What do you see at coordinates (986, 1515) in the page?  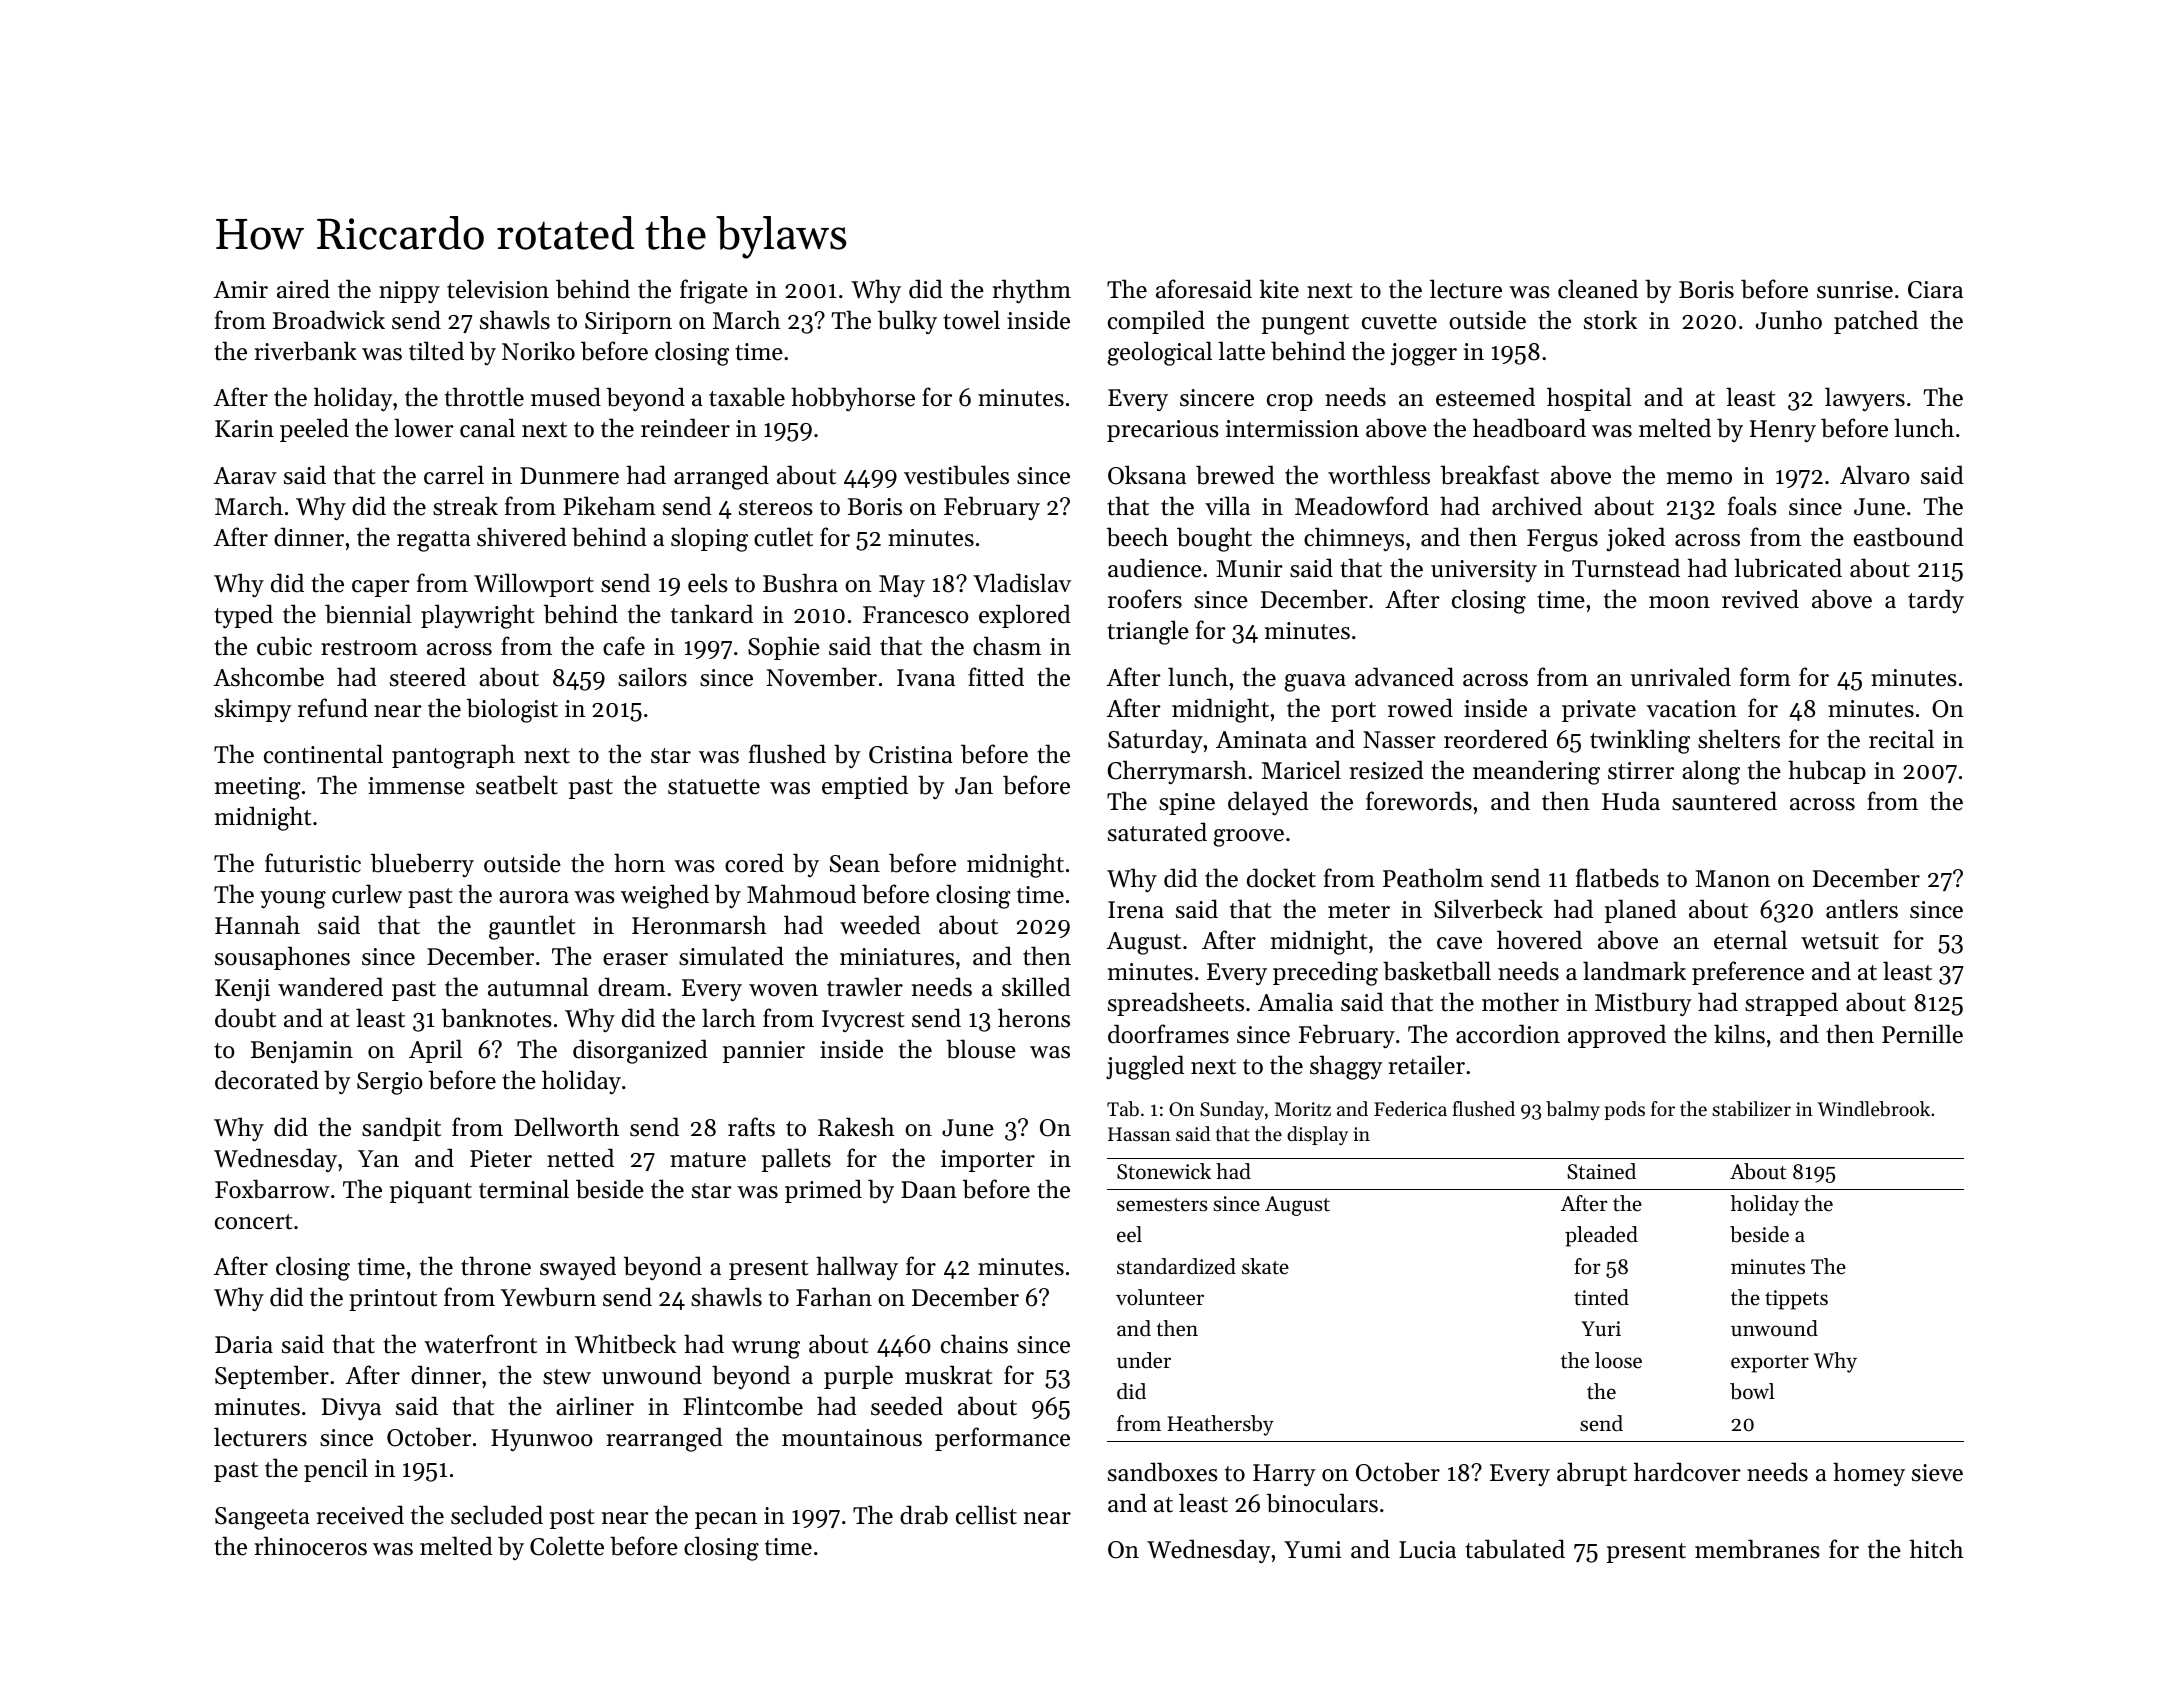 I see `cellist` at bounding box center [986, 1515].
